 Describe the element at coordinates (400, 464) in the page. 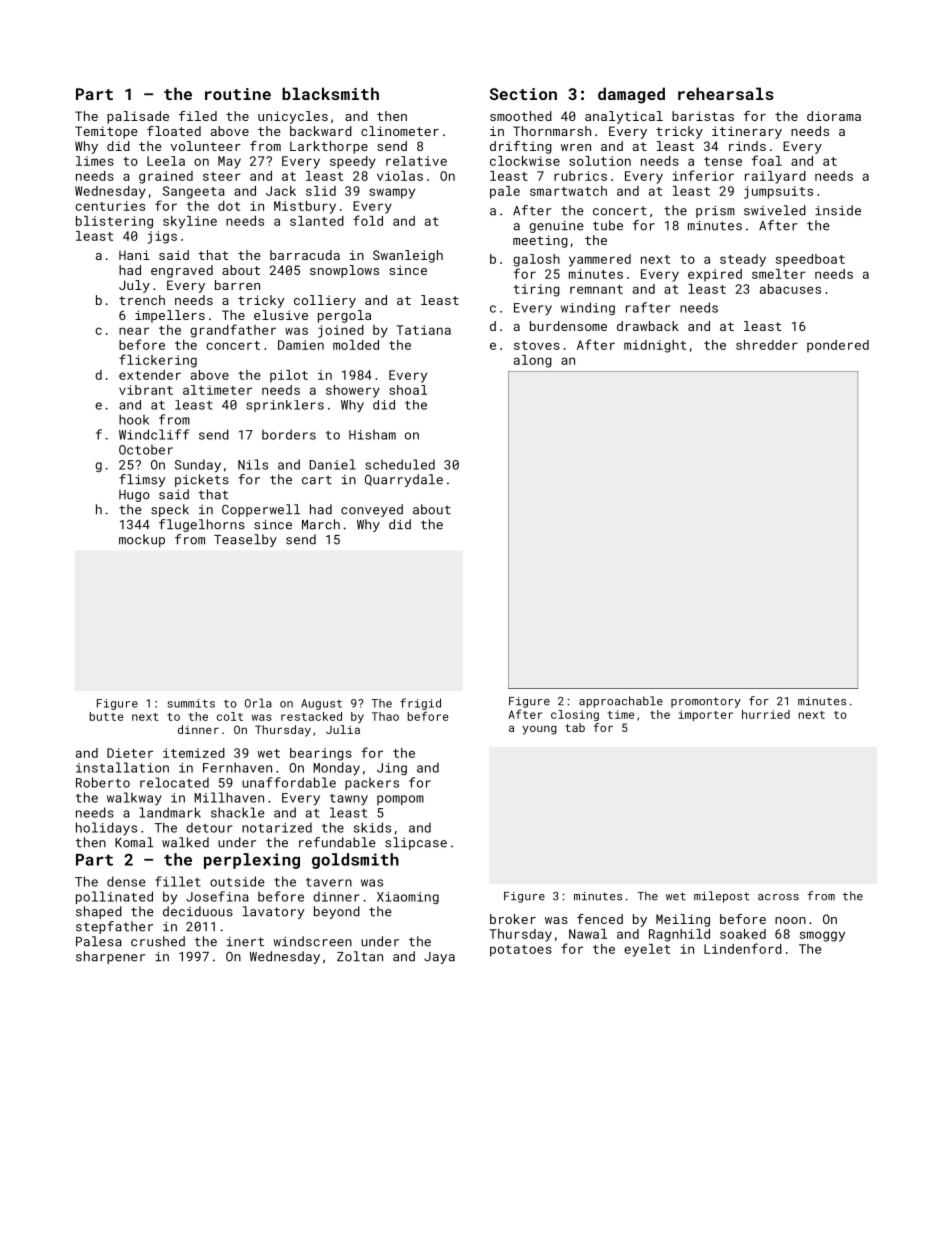

I see `scheduled` at that location.
